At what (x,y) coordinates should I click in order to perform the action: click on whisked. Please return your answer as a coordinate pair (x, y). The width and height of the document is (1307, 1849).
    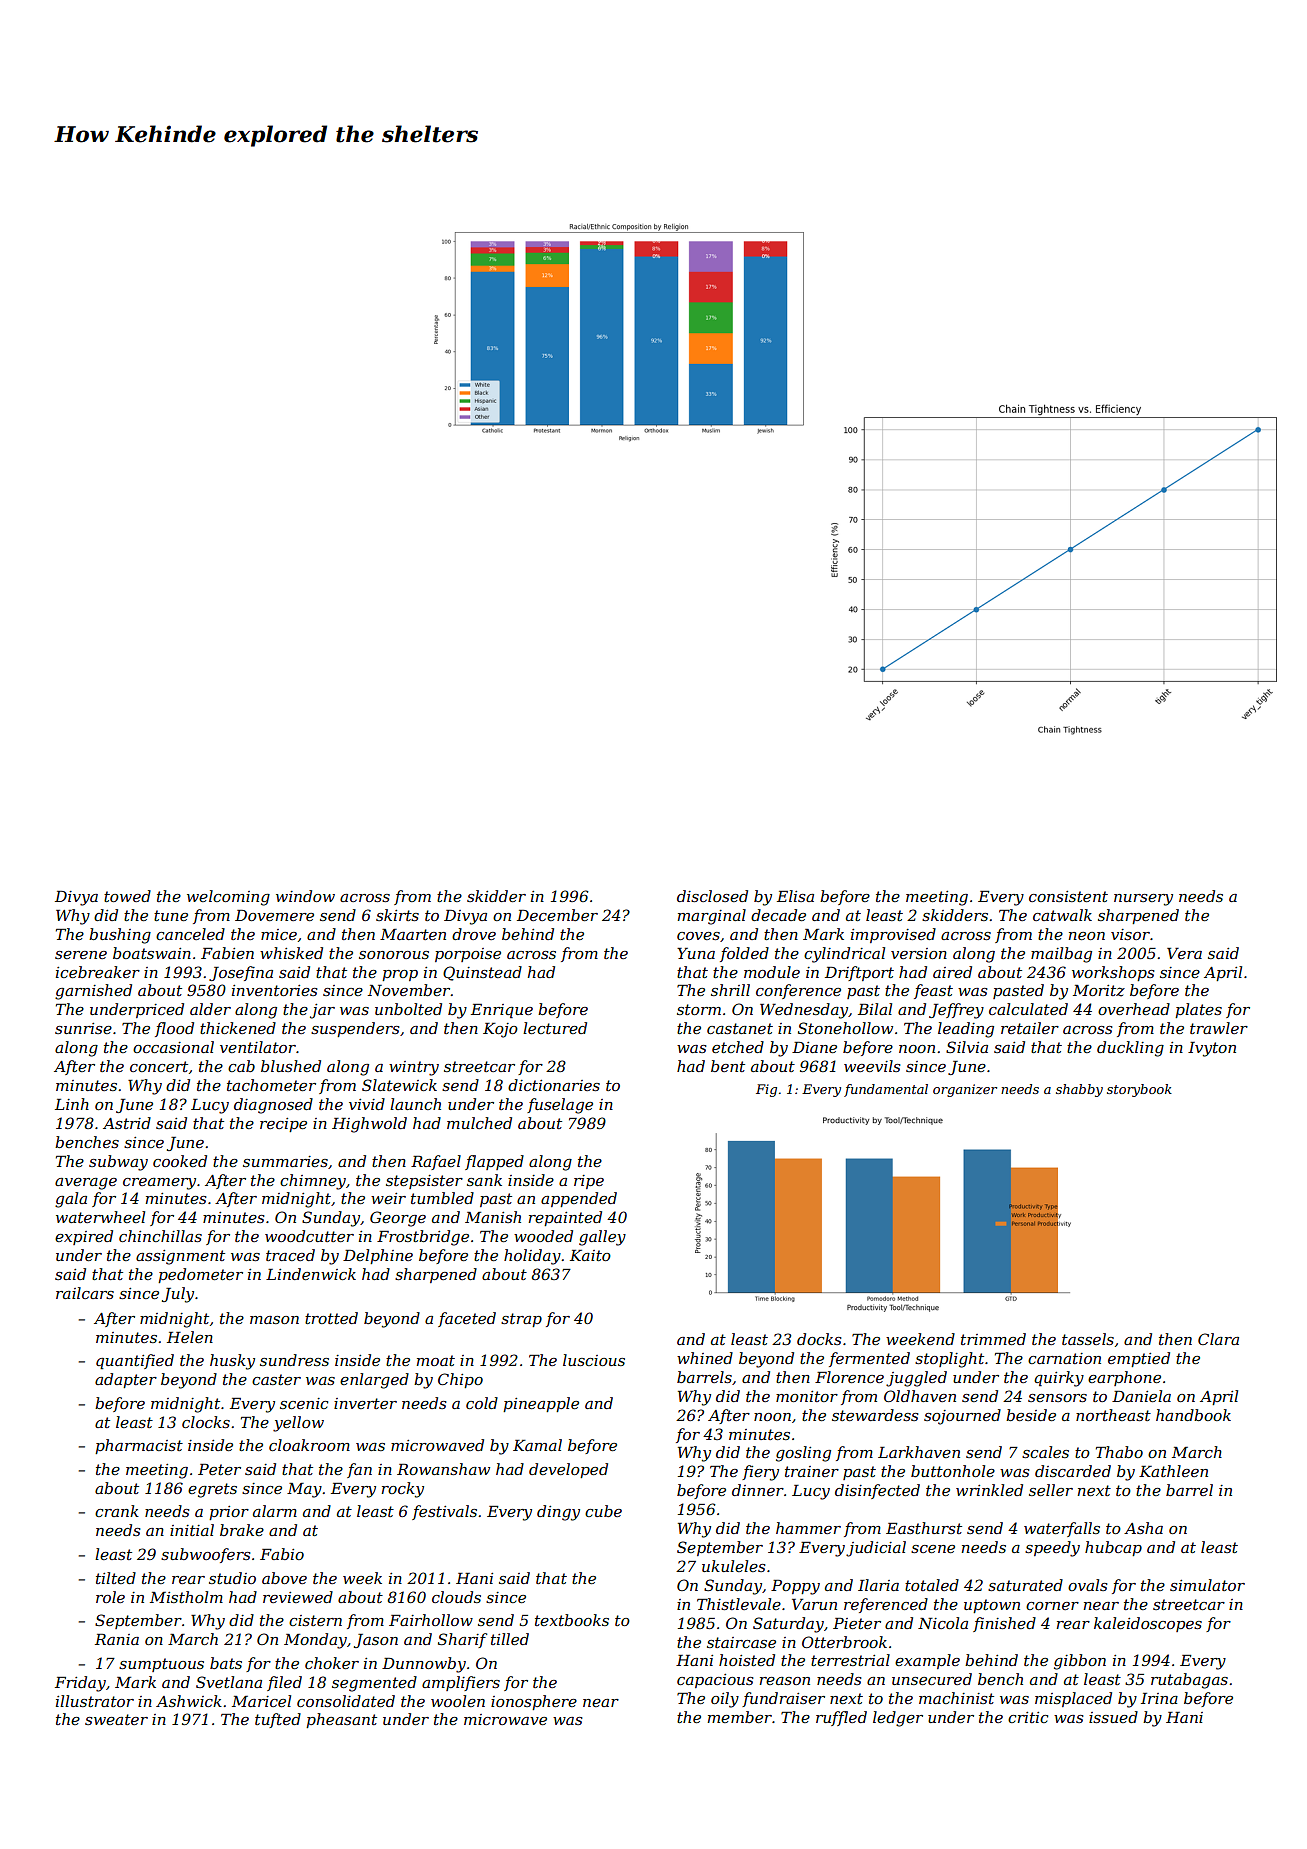
    Looking at the image, I should click on (291, 953).
